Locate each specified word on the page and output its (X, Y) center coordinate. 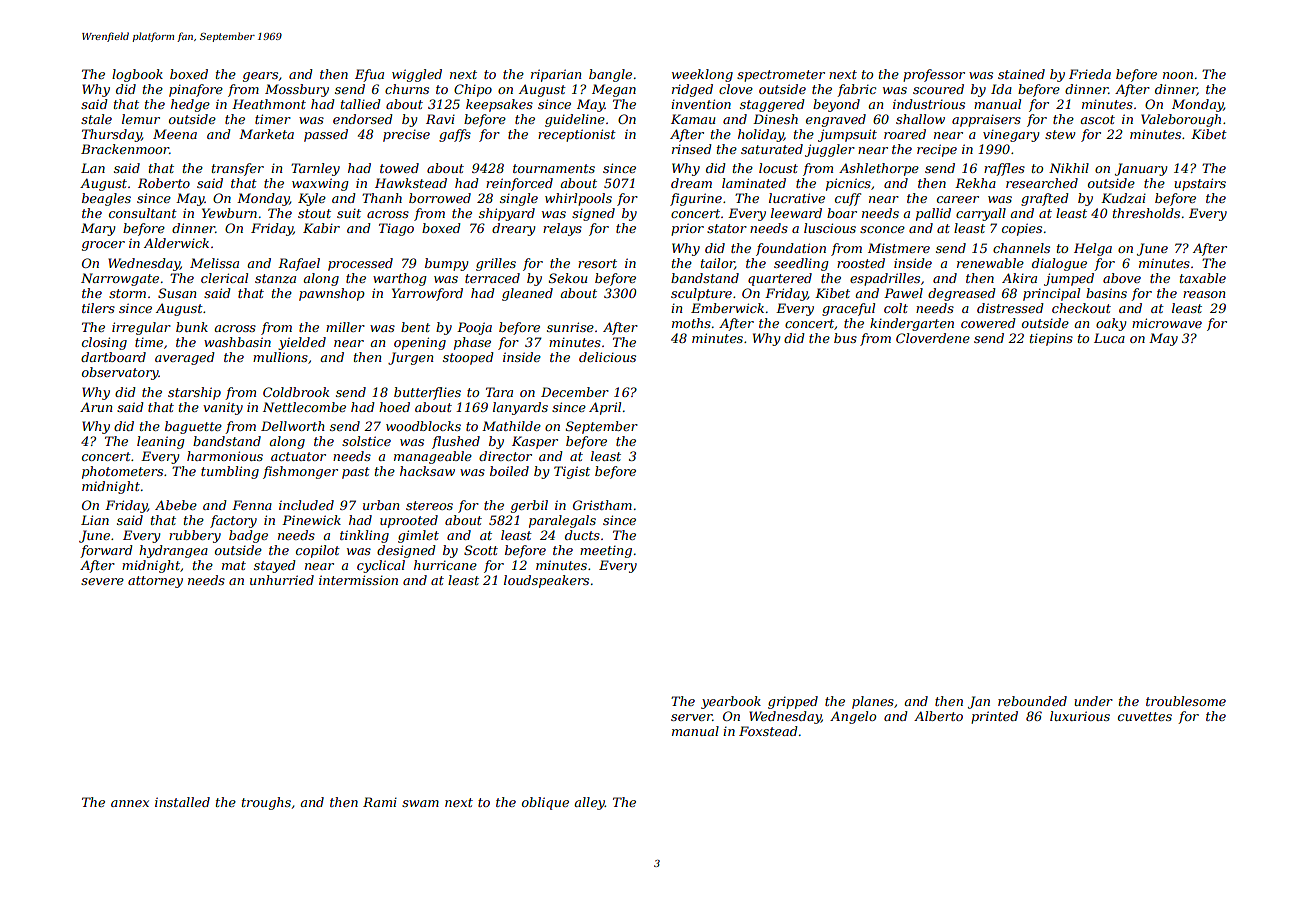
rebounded (1032, 701)
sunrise (570, 327)
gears (260, 77)
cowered (988, 323)
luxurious (1080, 716)
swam (420, 803)
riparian (556, 75)
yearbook (731, 702)
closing (104, 343)
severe (102, 581)
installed (182, 802)
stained (1021, 74)
